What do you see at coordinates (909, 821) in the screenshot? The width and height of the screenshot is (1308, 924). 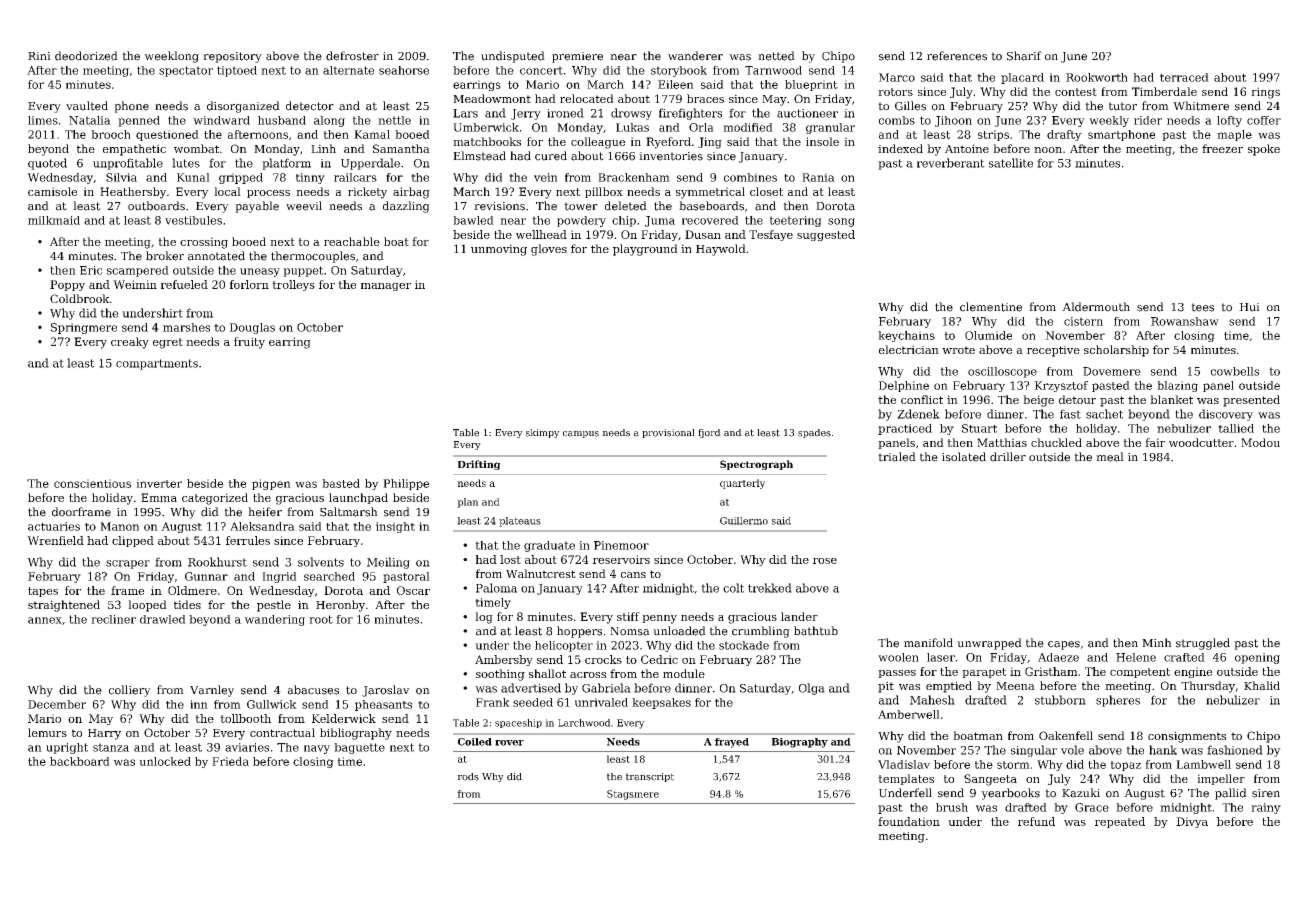 I see `foundation` at bounding box center [909, 821].
